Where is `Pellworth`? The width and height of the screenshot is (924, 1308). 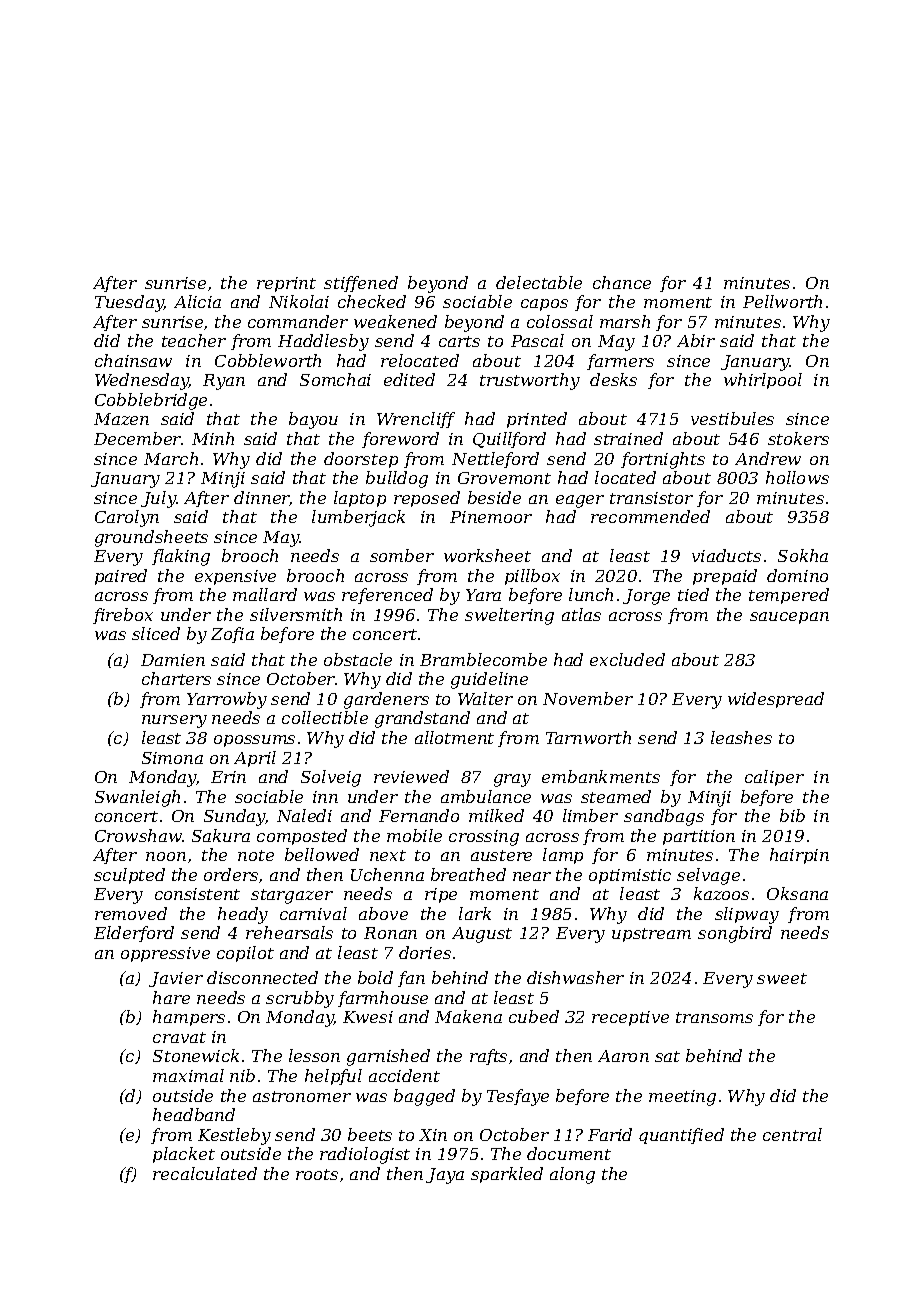
Pellworth is located at coordinates (782, 301).
